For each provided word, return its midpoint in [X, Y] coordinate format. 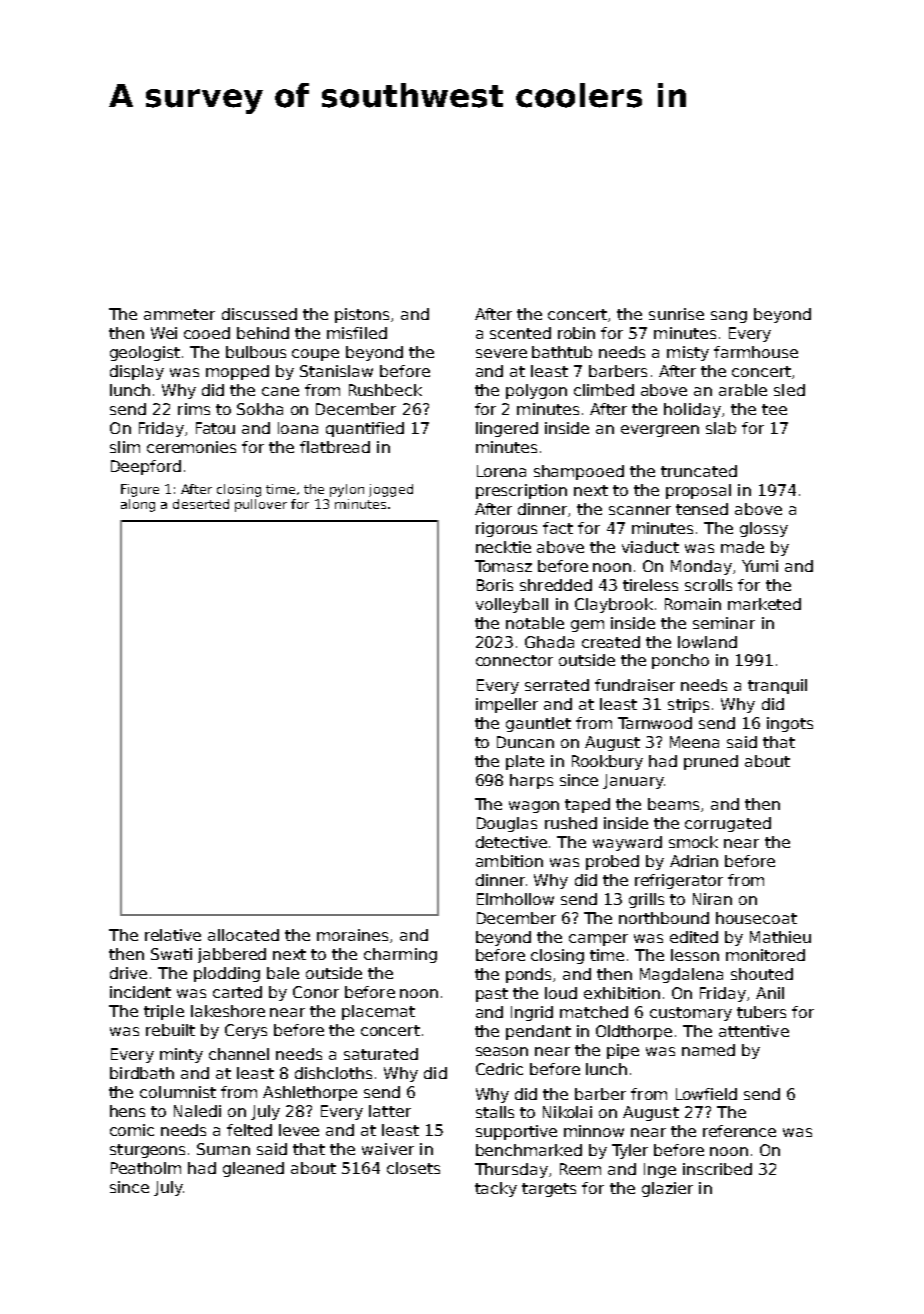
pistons [362, 315]
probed [612, 862]
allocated [243, 935]
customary [691, 1014]
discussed [259, 314]
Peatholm [146, 1168]
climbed [604, 390]
